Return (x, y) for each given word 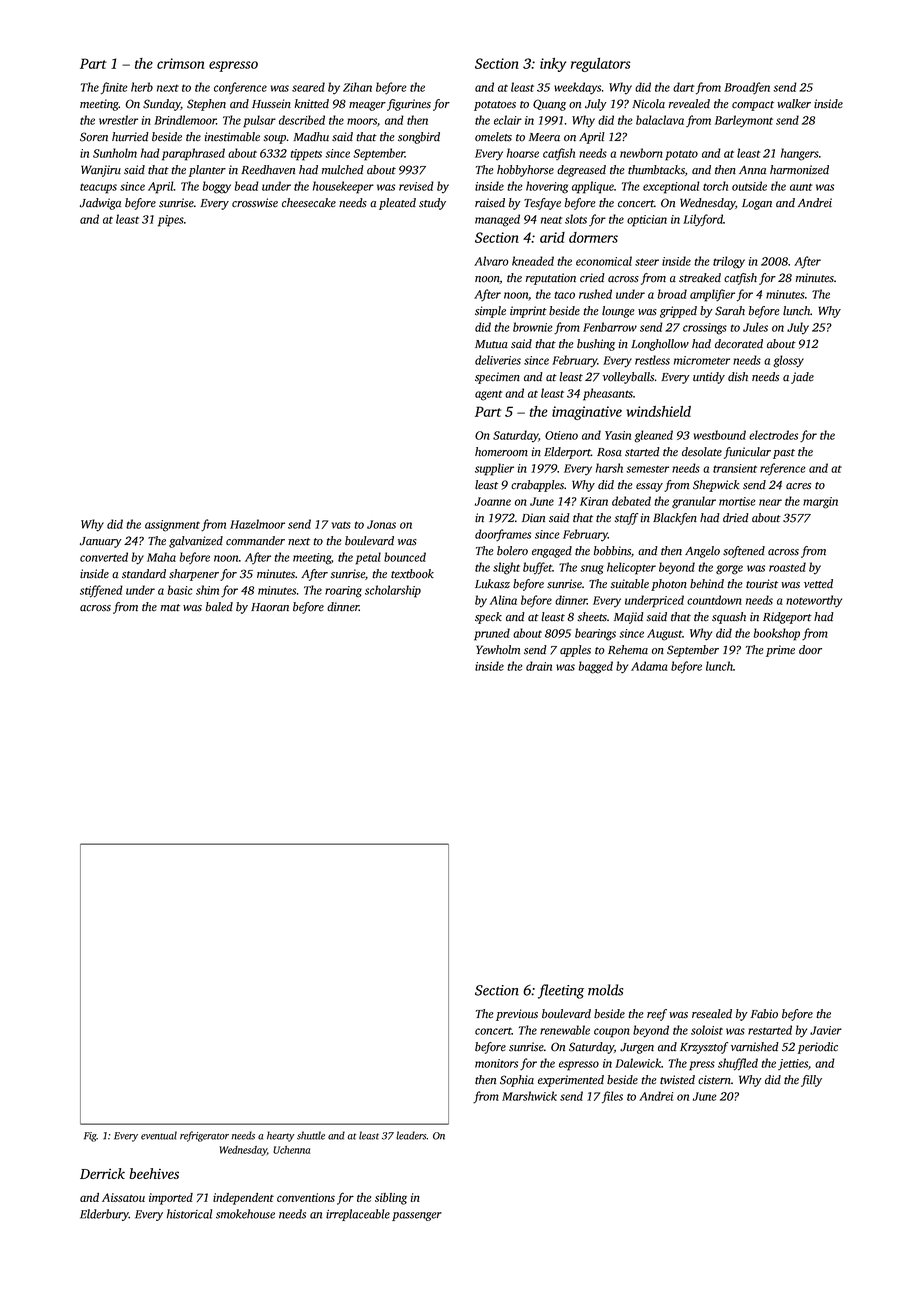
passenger (417, 1216)
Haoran (270, 607)
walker (794, 104)
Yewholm (498, 650)
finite (114, 88)
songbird (419, 138)
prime (780, 651)
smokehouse (245, 1214)
